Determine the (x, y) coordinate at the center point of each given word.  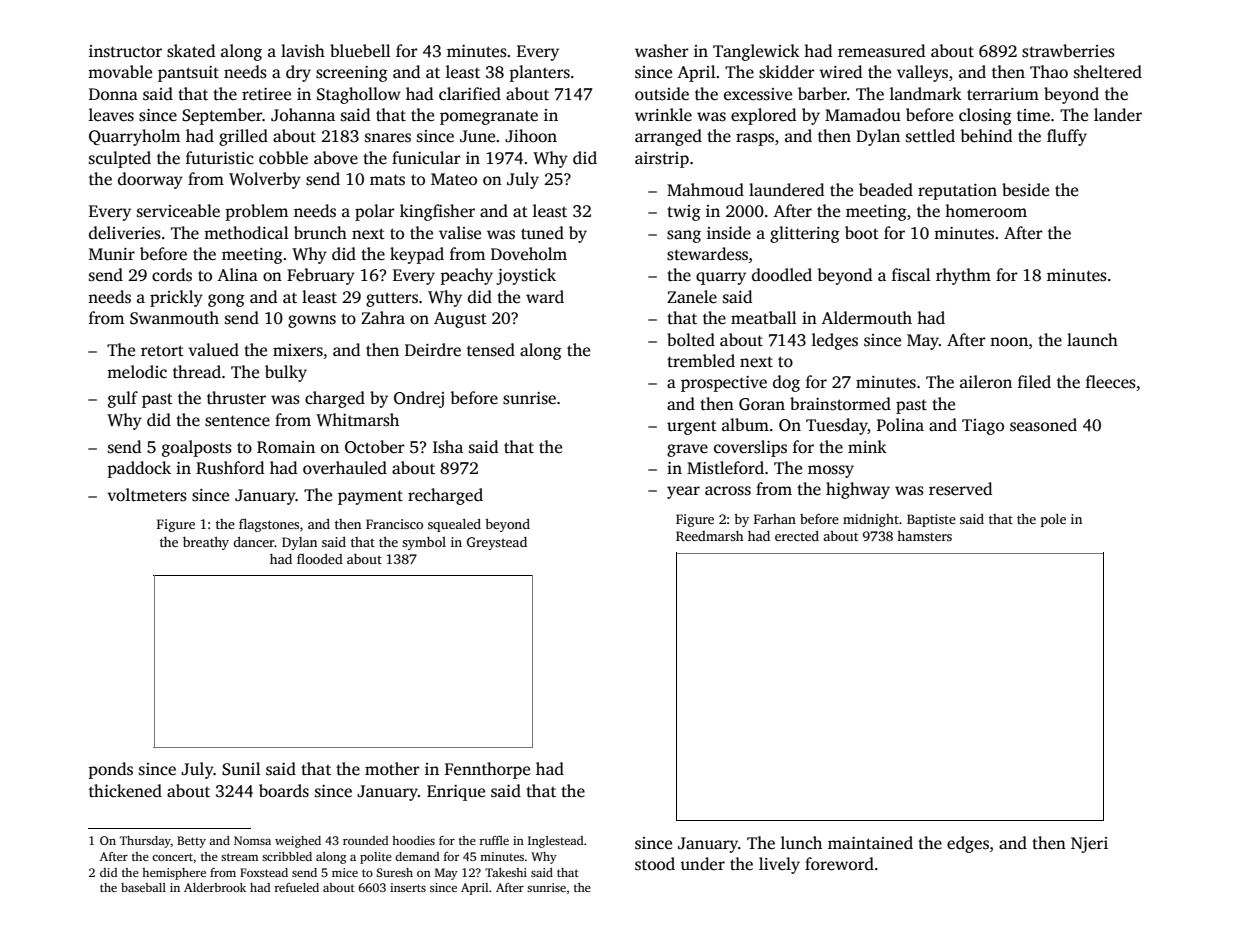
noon (1009, 342)
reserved (960, 489)
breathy (206, 543)
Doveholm (529, 253)
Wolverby (265, 180)
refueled (296, 887)
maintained (870, 843)
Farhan (775, 519)
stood (655, 864)
